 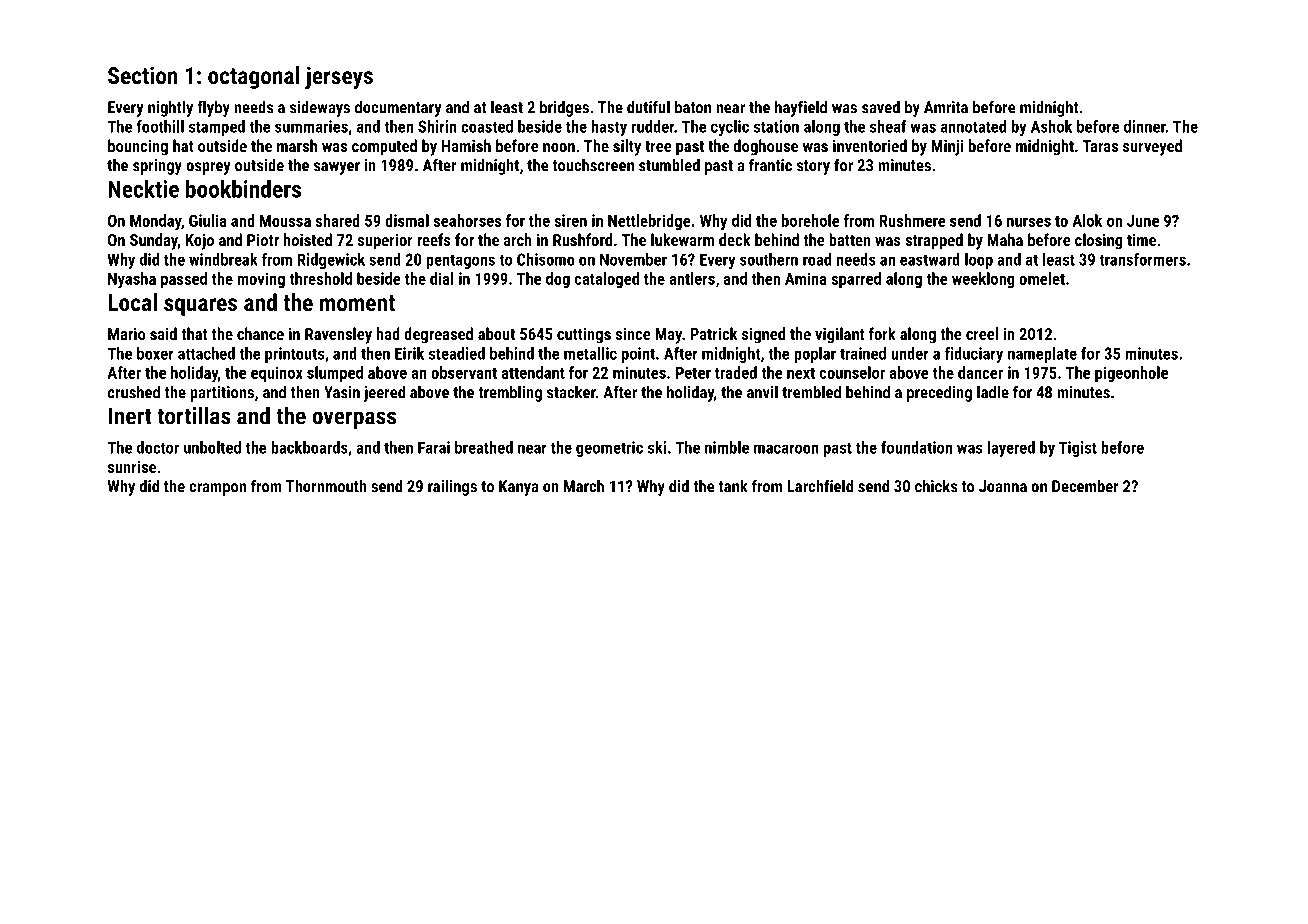 What do you see at coordinates (648, 107) in the screenshot?
I see `dutiful` at bounding box center [648, 107].
